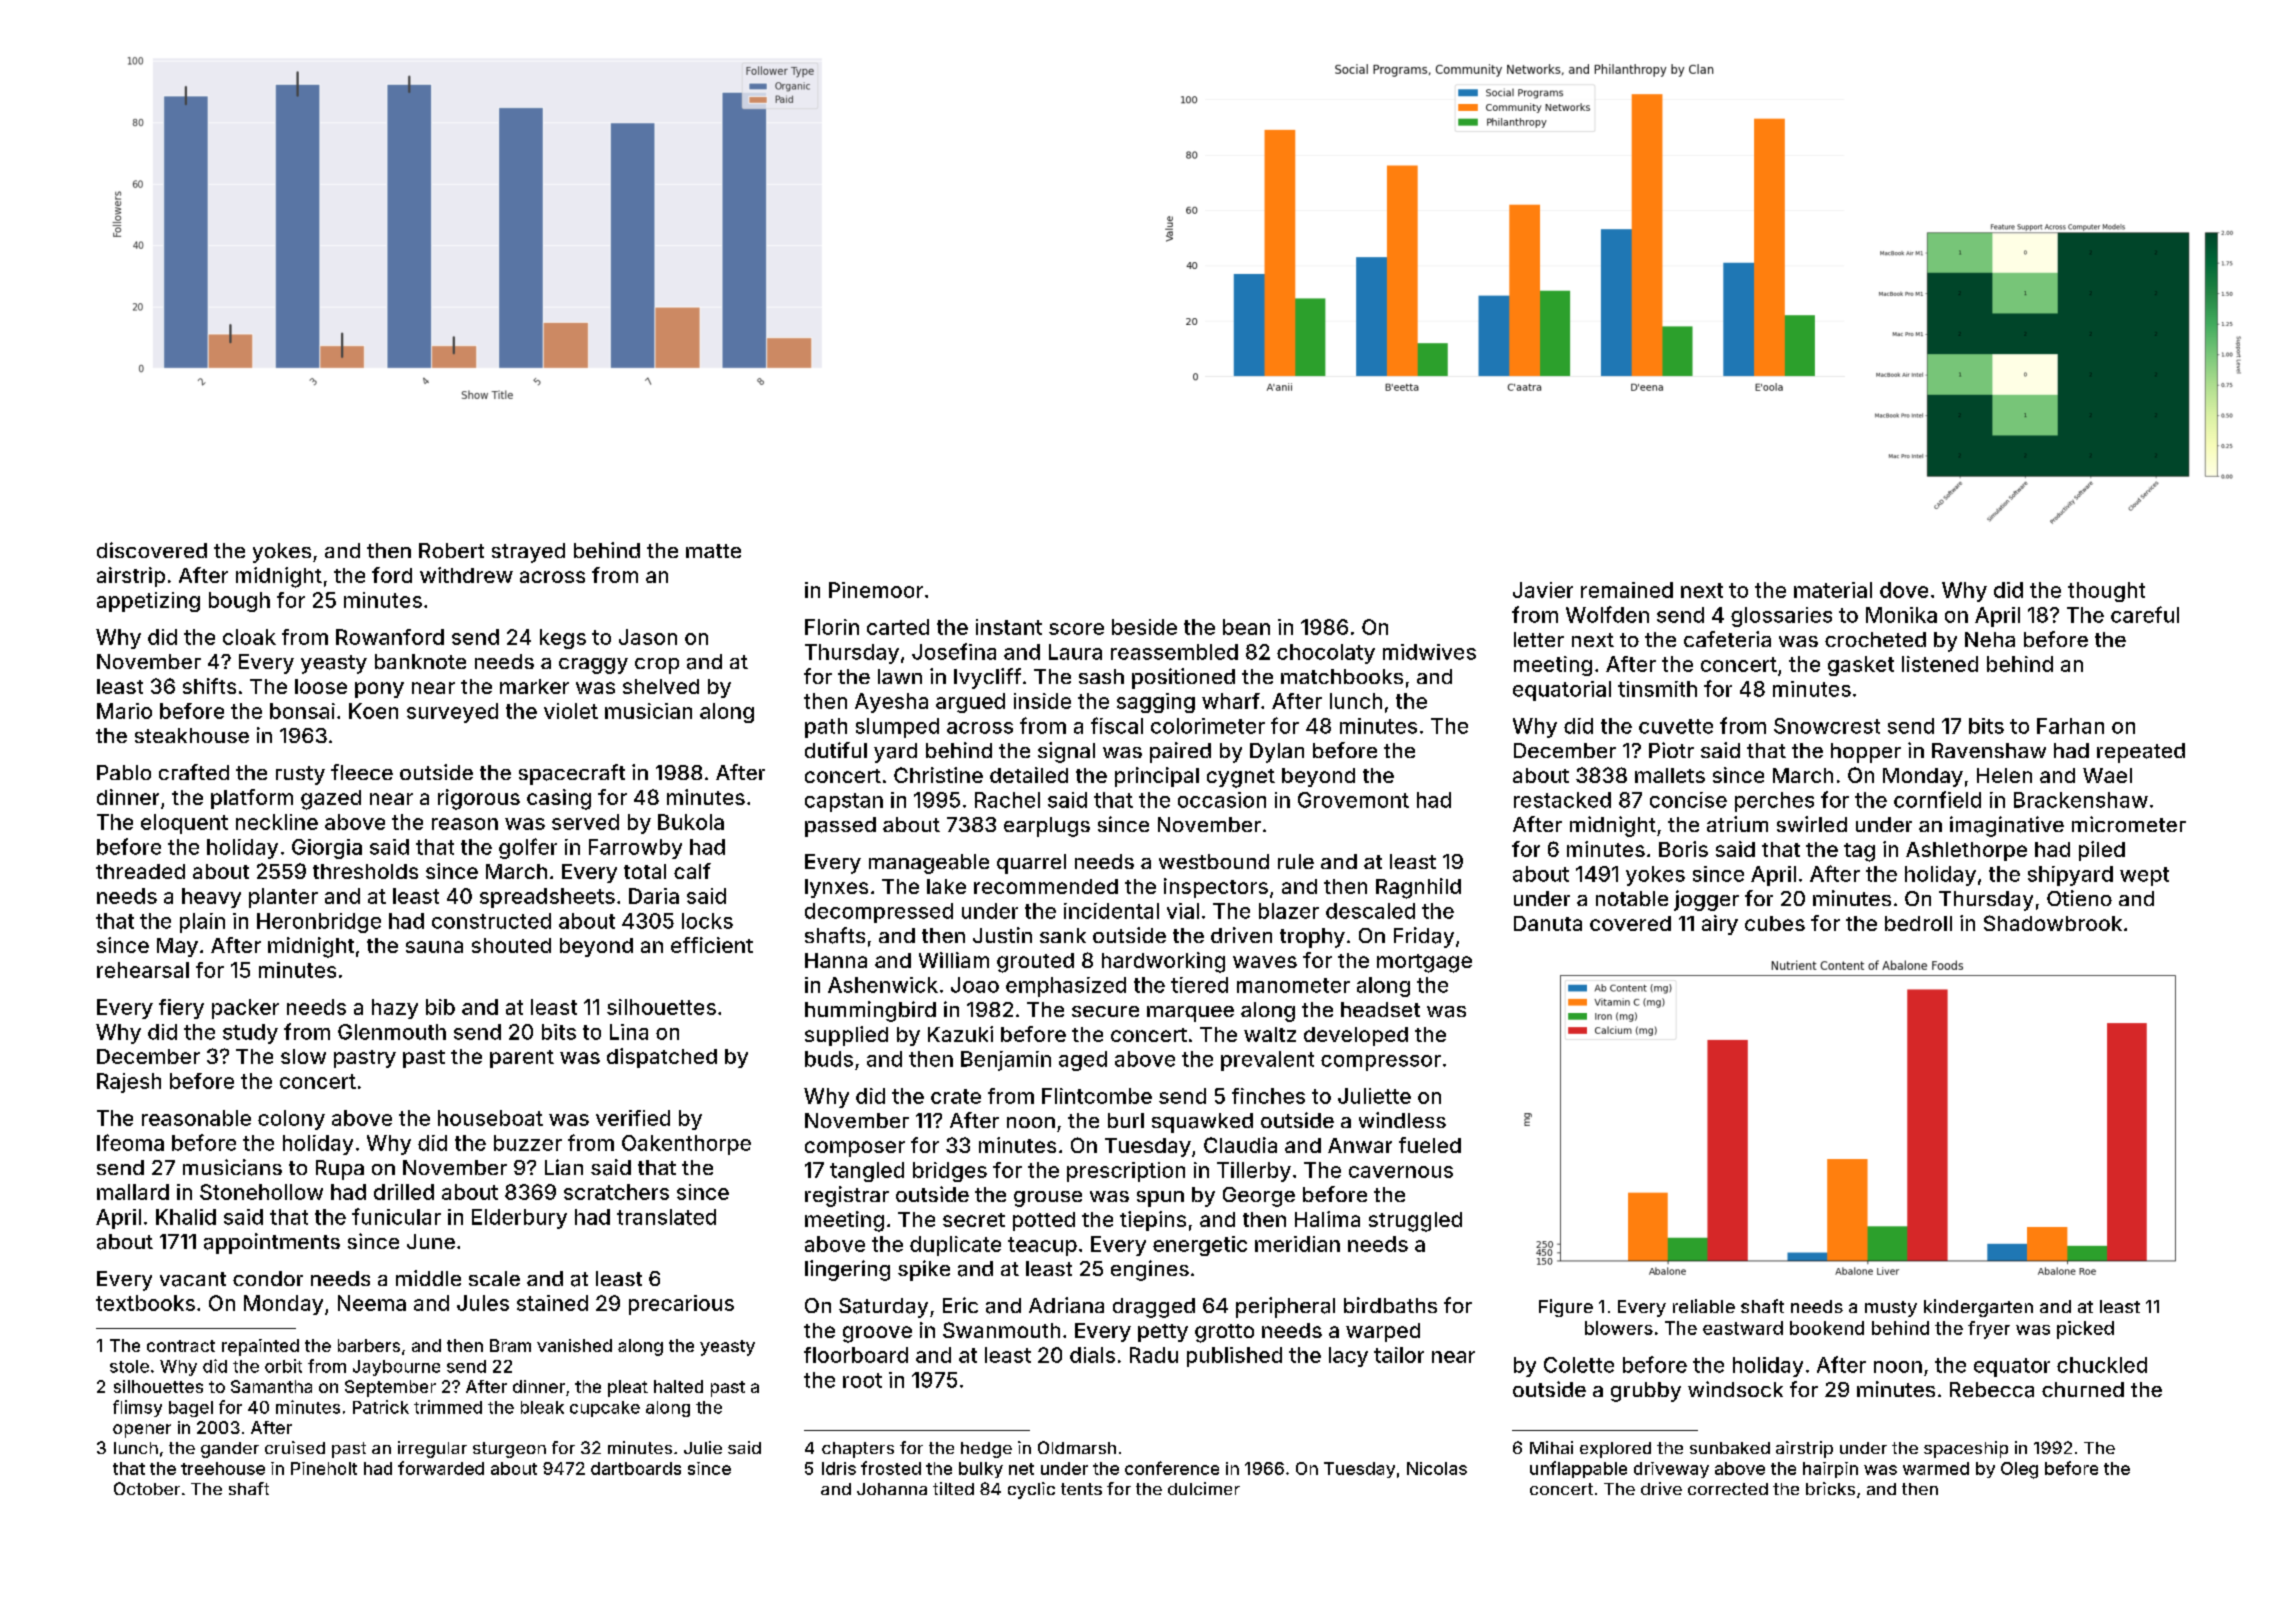 The image size is (2282, 1614). Describe the element at coordinates (2070, 726) in the screenshot. I see `Farhan` at that location.
